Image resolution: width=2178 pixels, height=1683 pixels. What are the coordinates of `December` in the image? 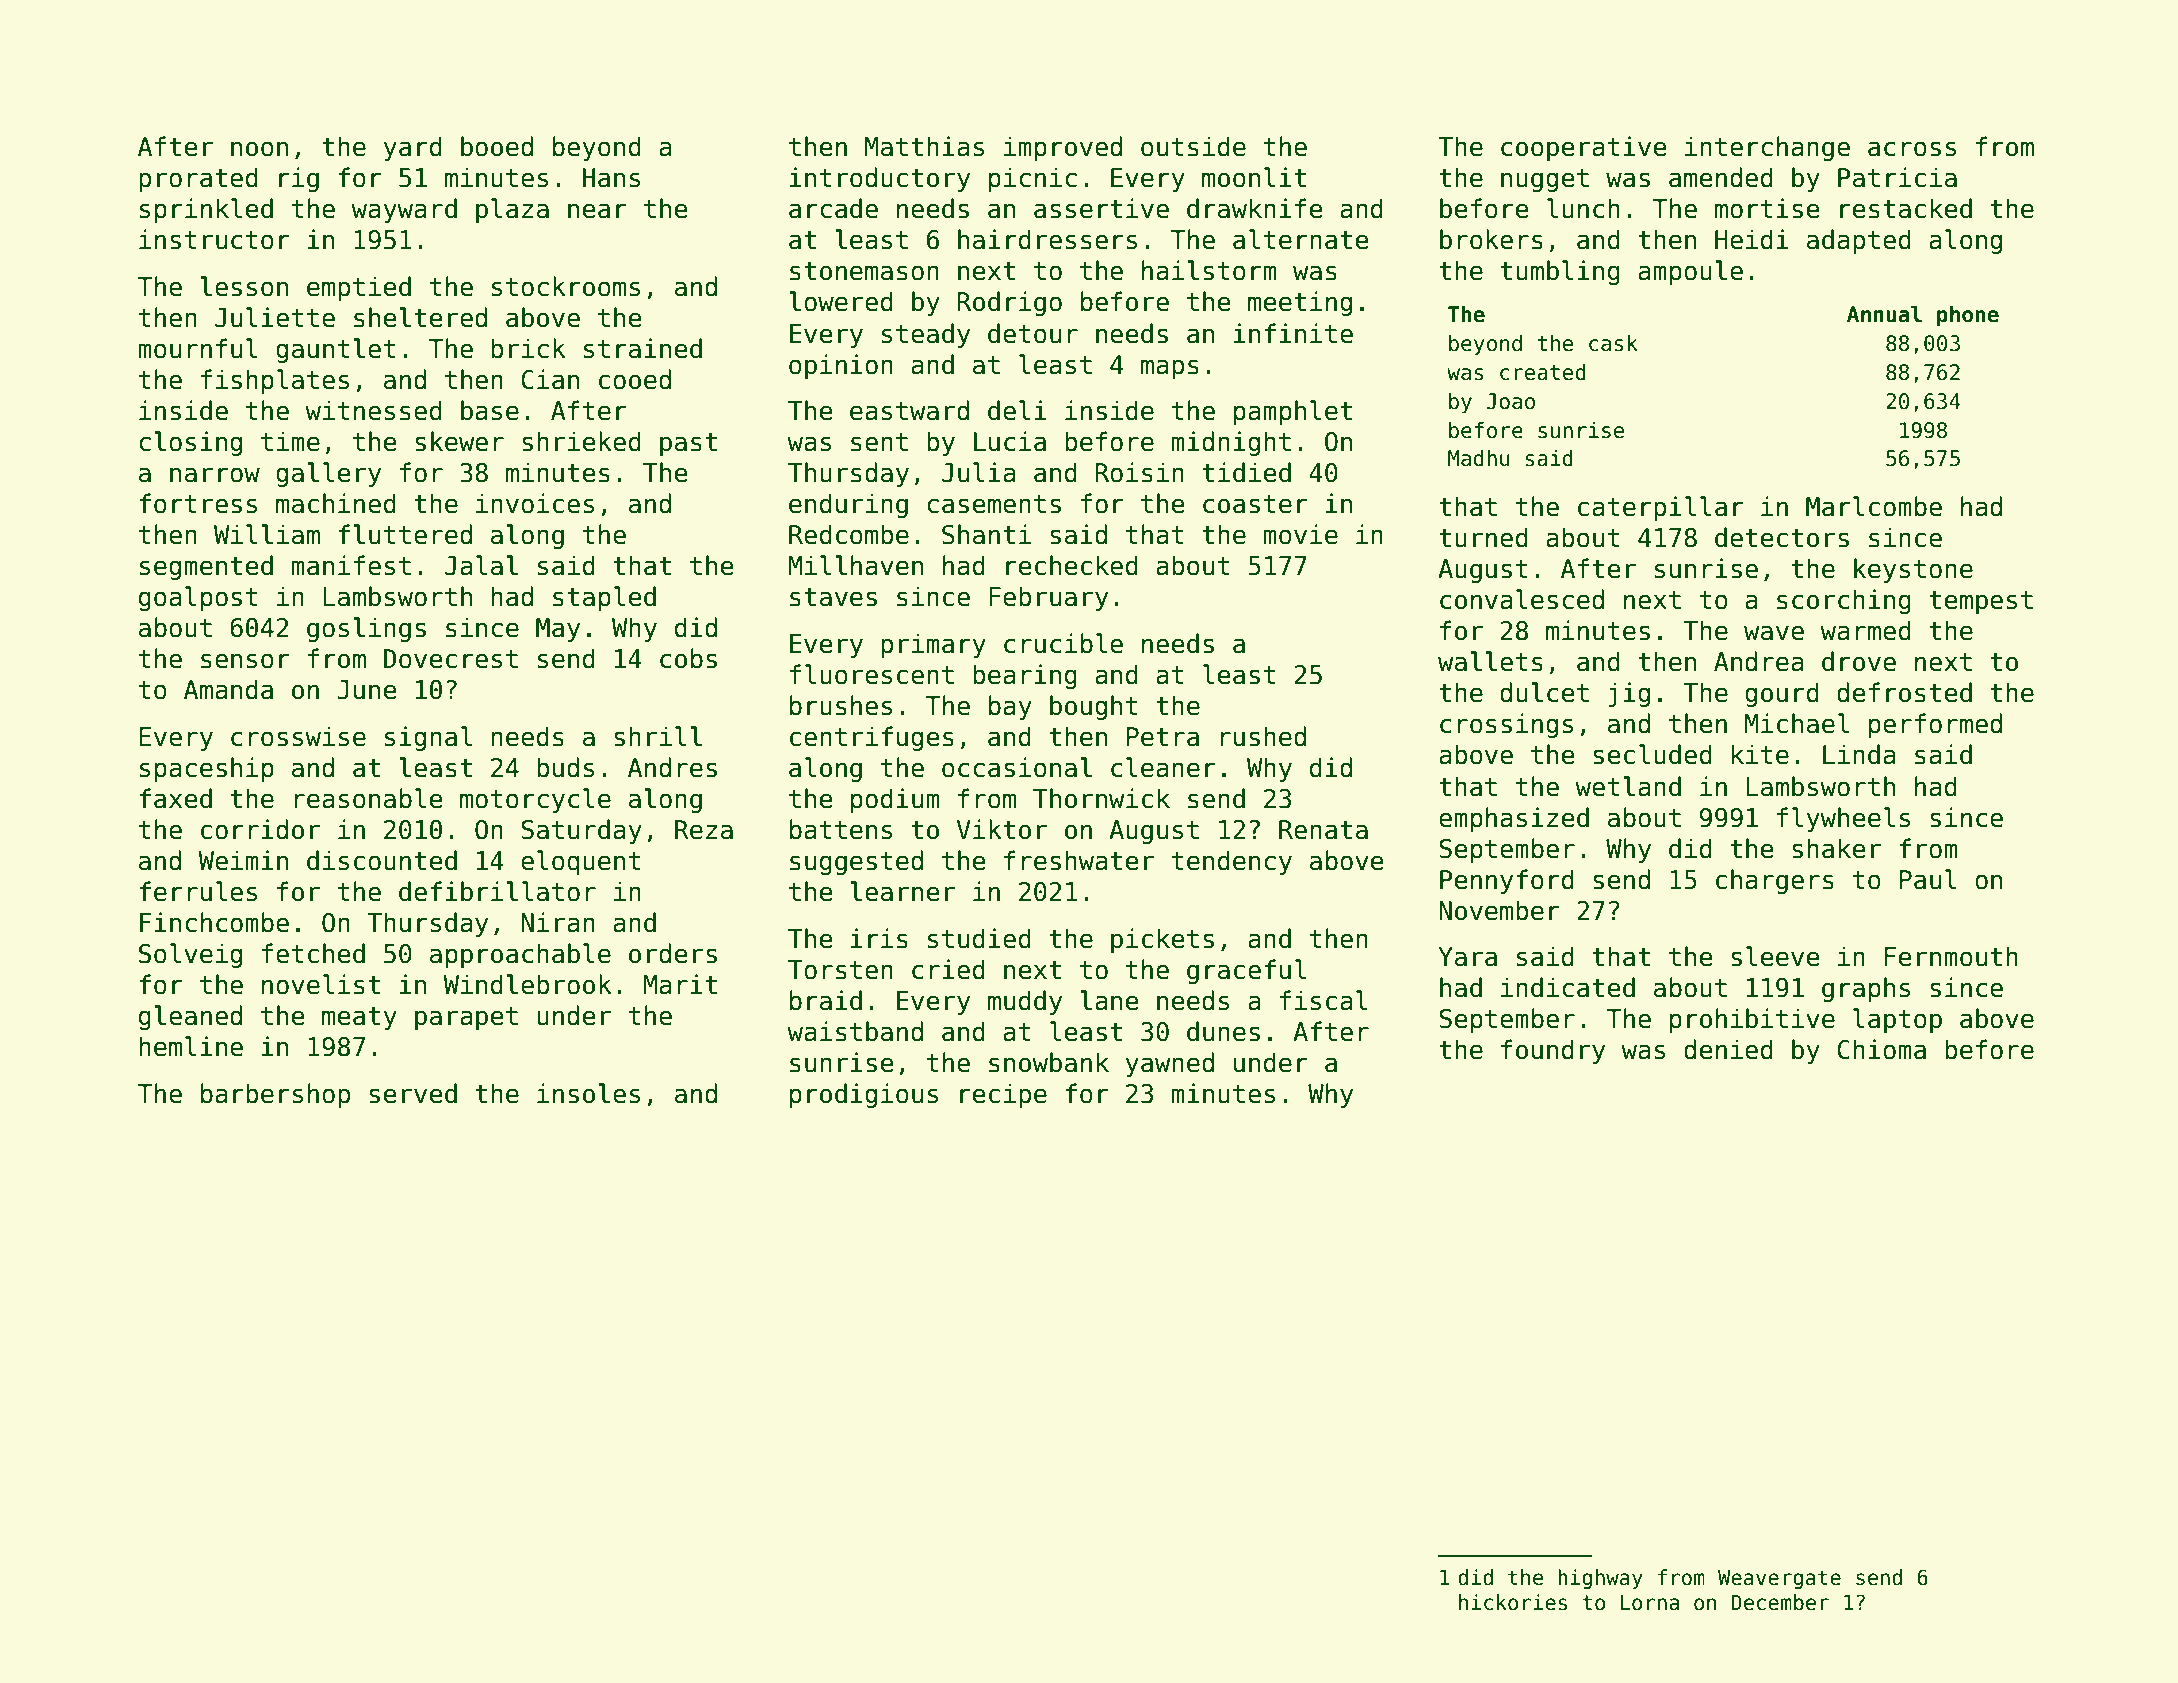 It's located at (1780, 1602).
